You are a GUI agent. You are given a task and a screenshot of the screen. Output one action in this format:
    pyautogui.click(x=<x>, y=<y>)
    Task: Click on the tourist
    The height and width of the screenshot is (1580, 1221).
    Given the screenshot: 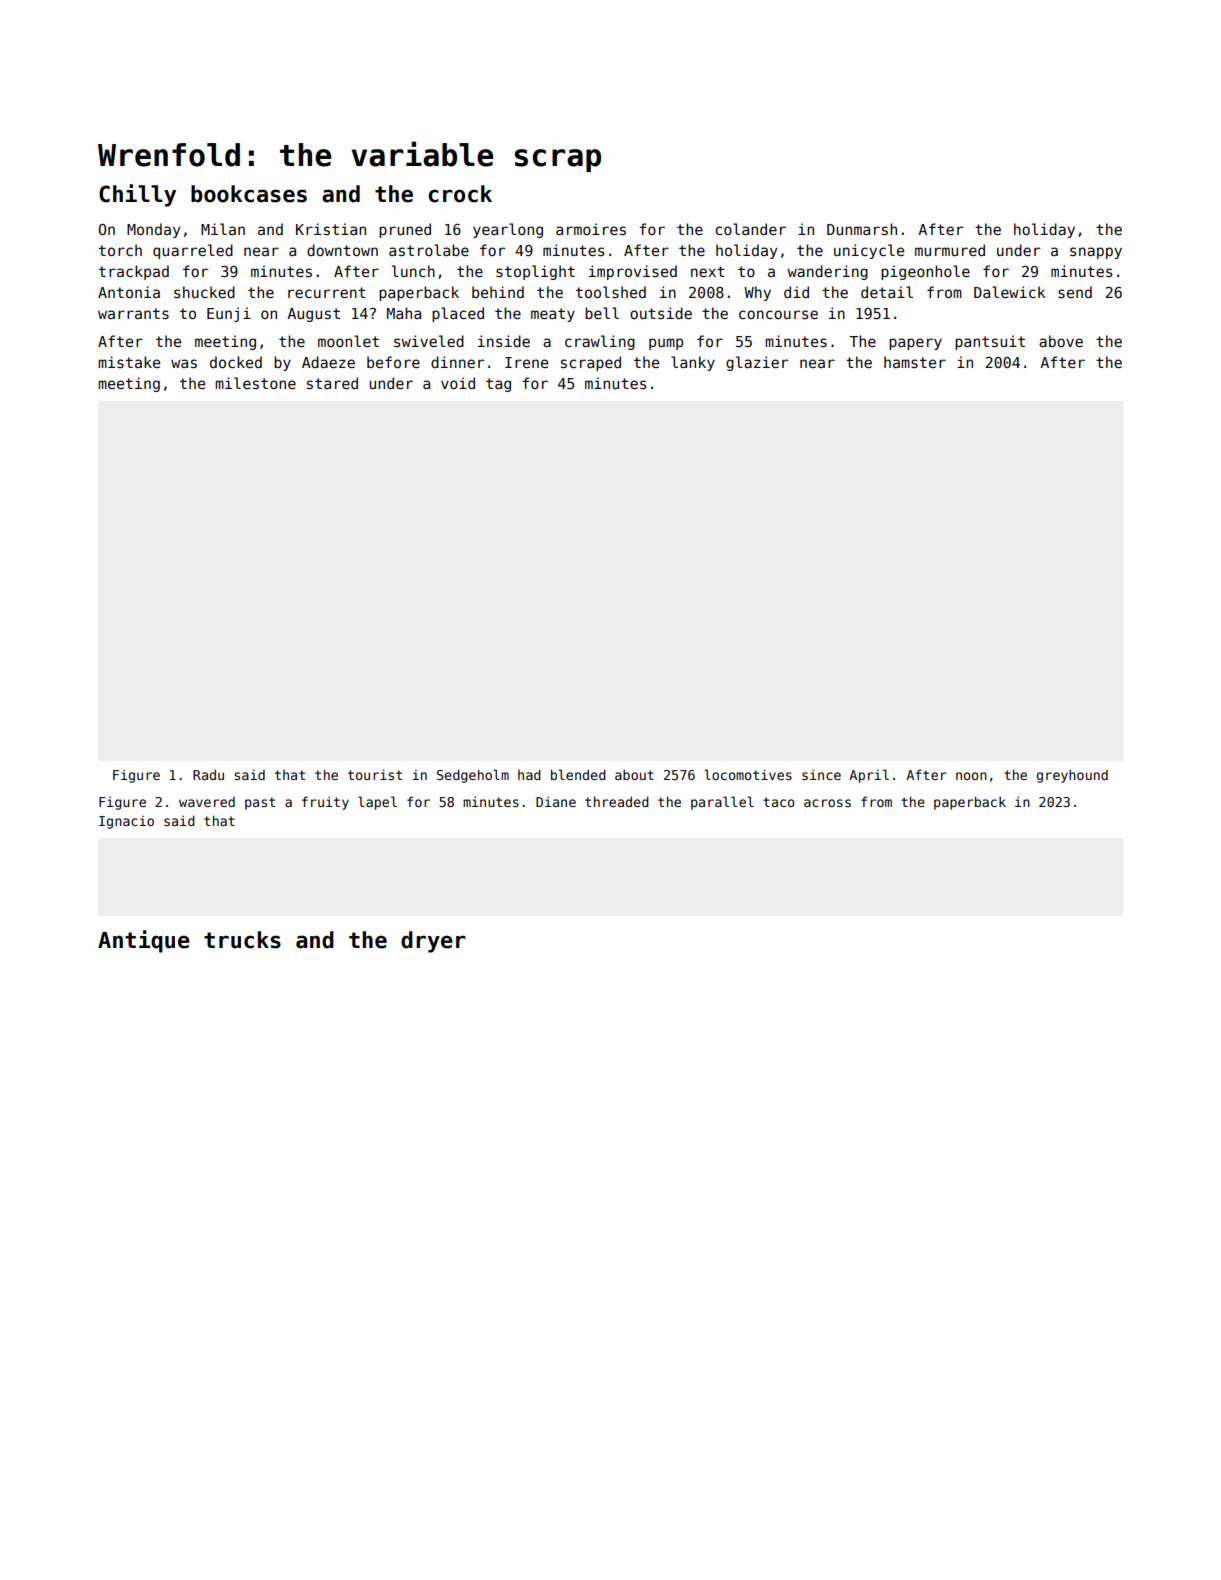 What is the action you would take?
    pyautogui.click(x=375, y=774)
